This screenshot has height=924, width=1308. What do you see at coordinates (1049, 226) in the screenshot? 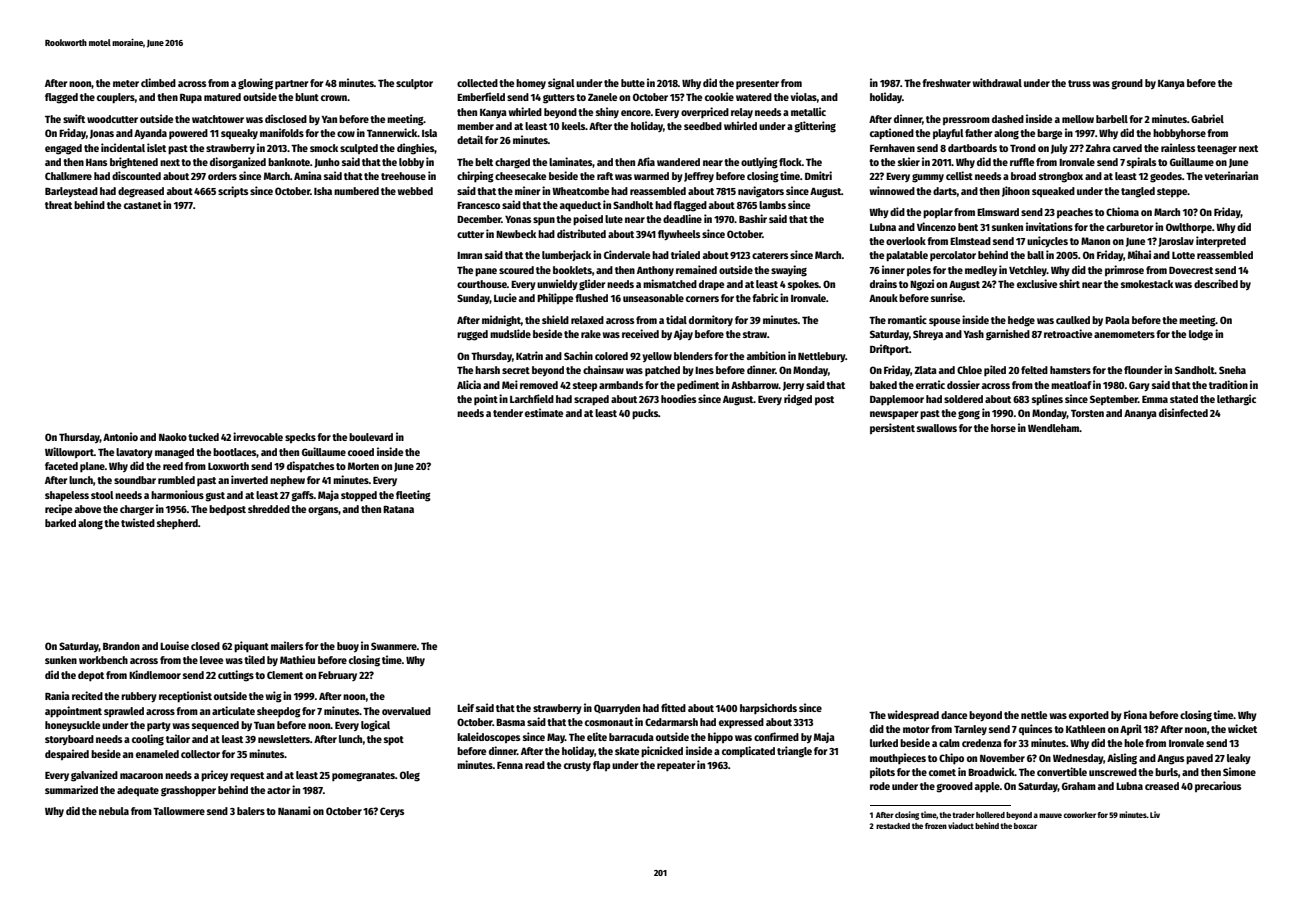
I see `invitations` at bounding box center [1049, 226].
